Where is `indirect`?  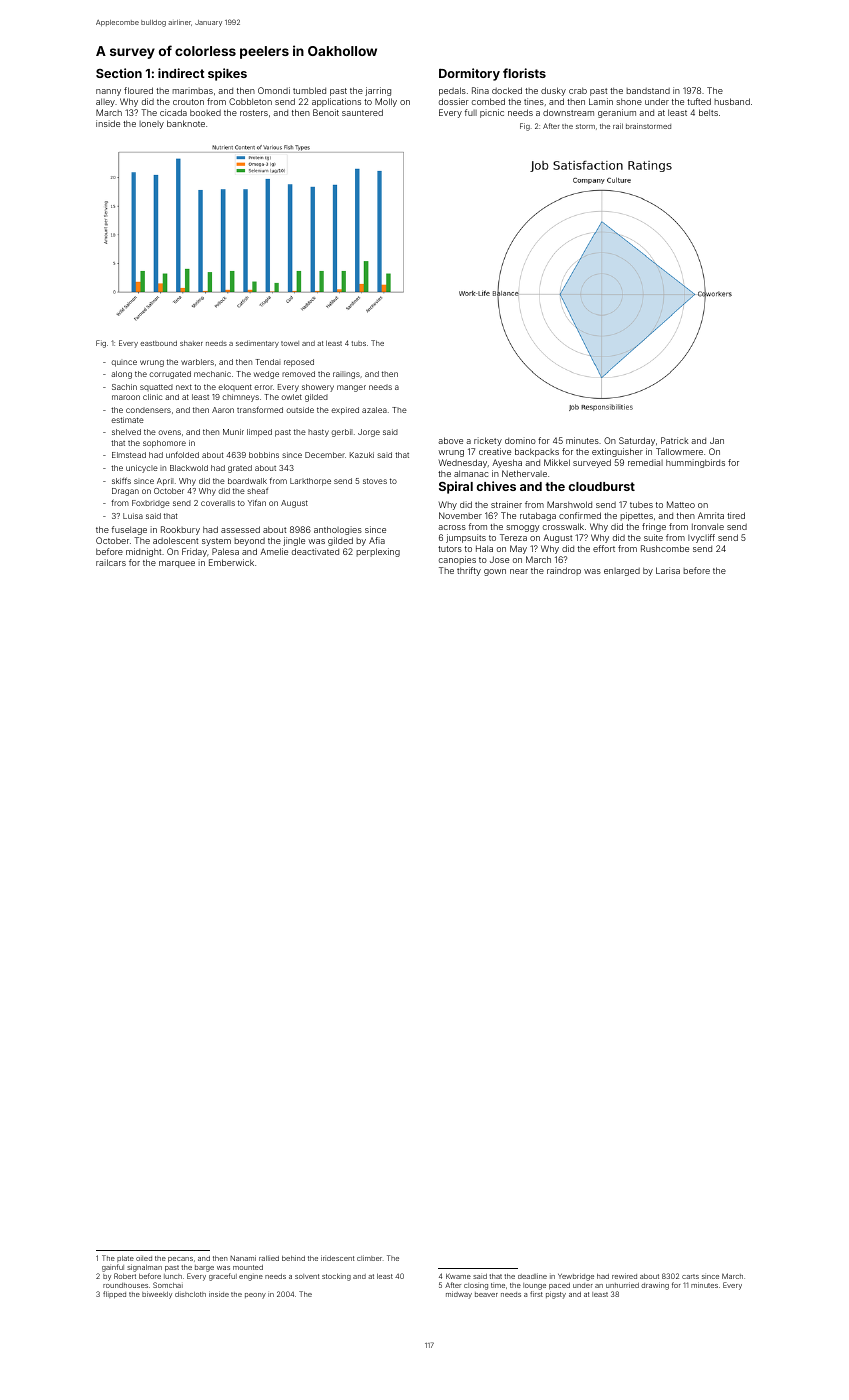 indirect is located at coordinates (181, 73).
